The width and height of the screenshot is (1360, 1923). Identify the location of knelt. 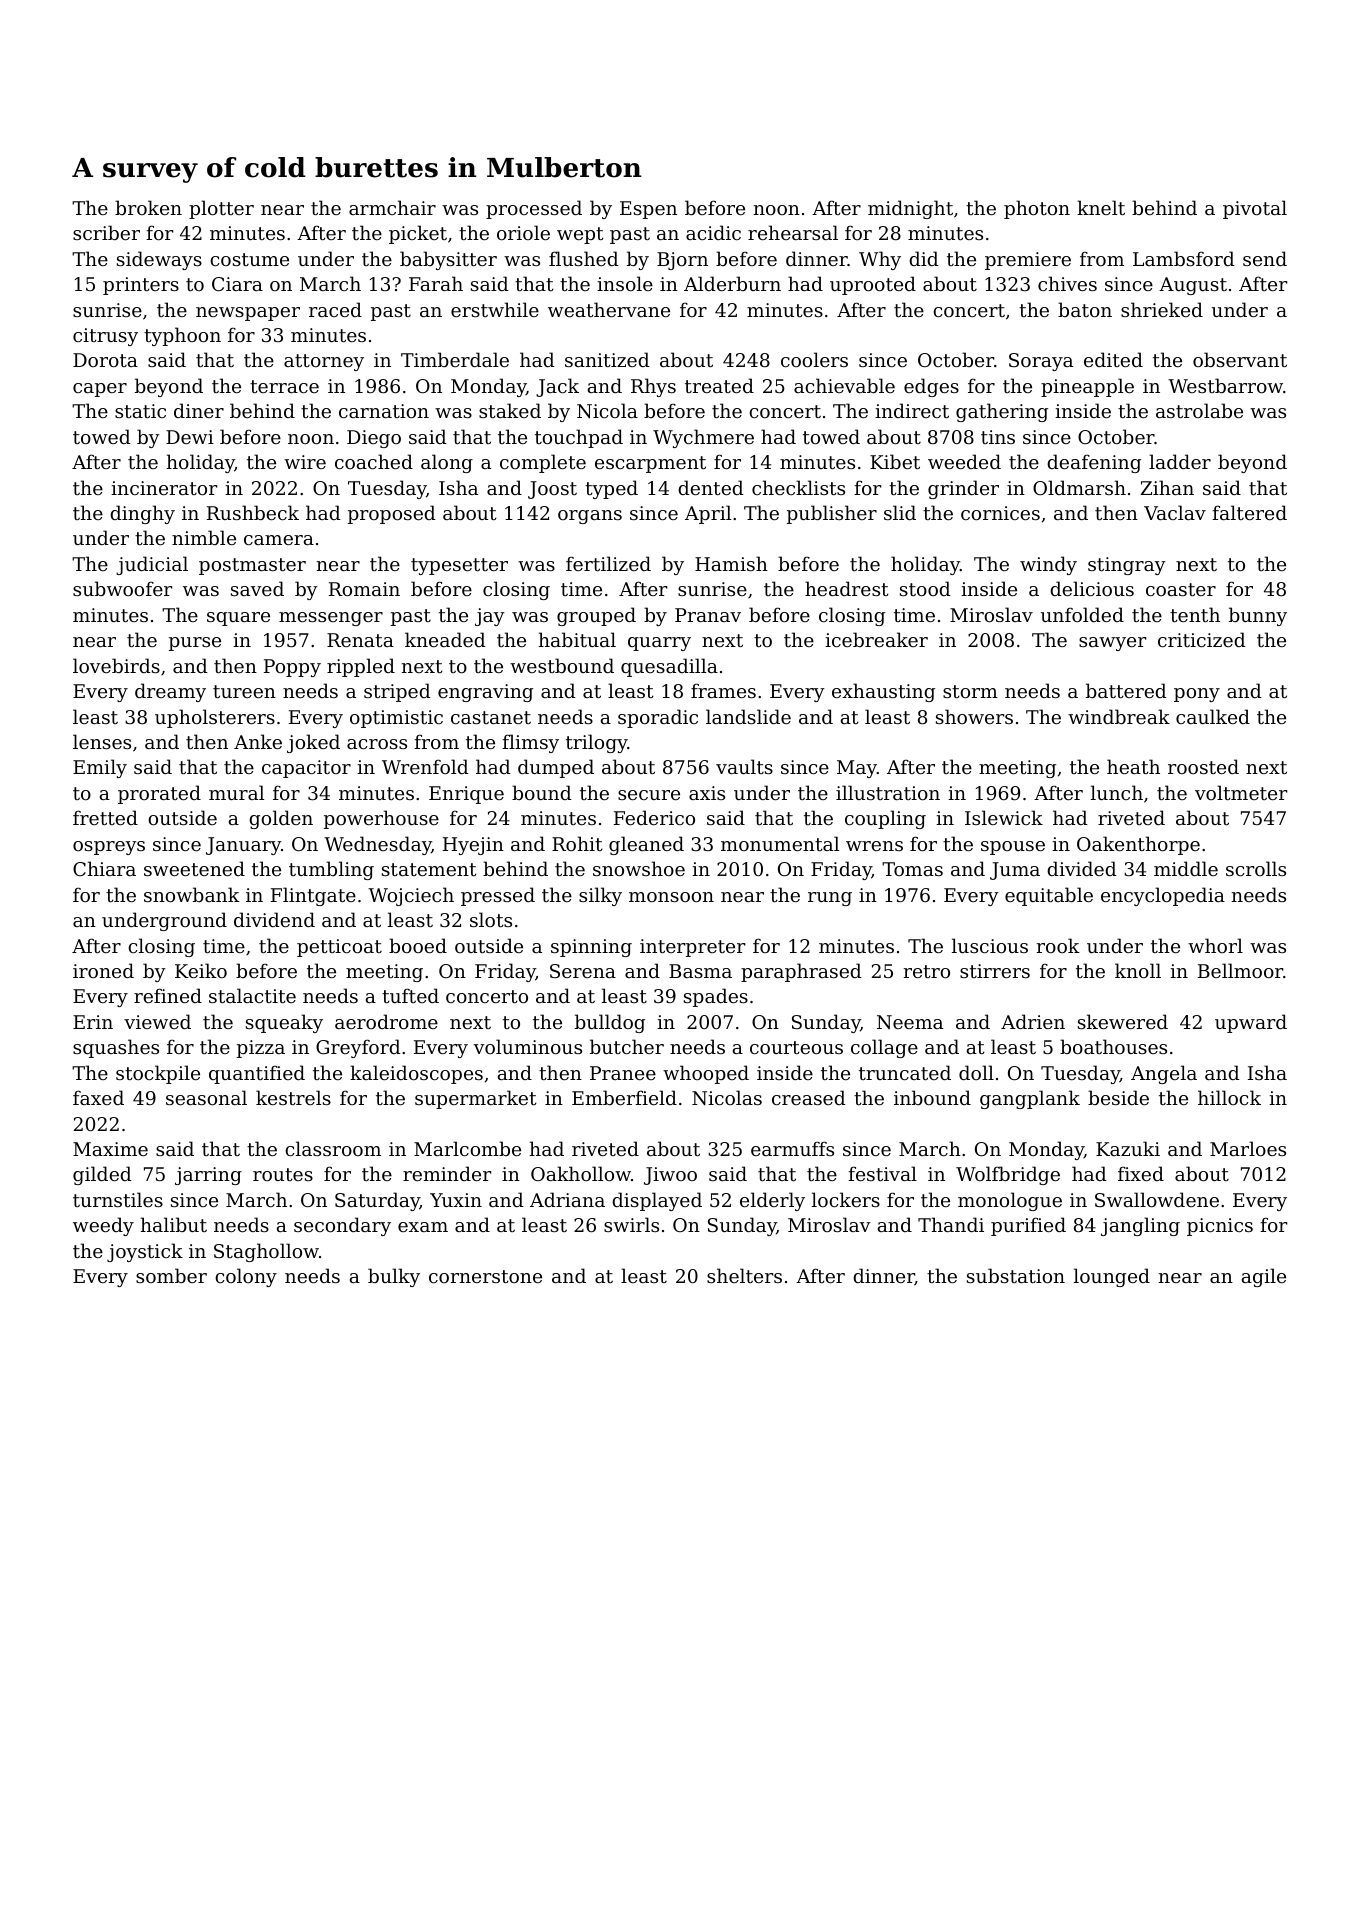
(1101, 207).
